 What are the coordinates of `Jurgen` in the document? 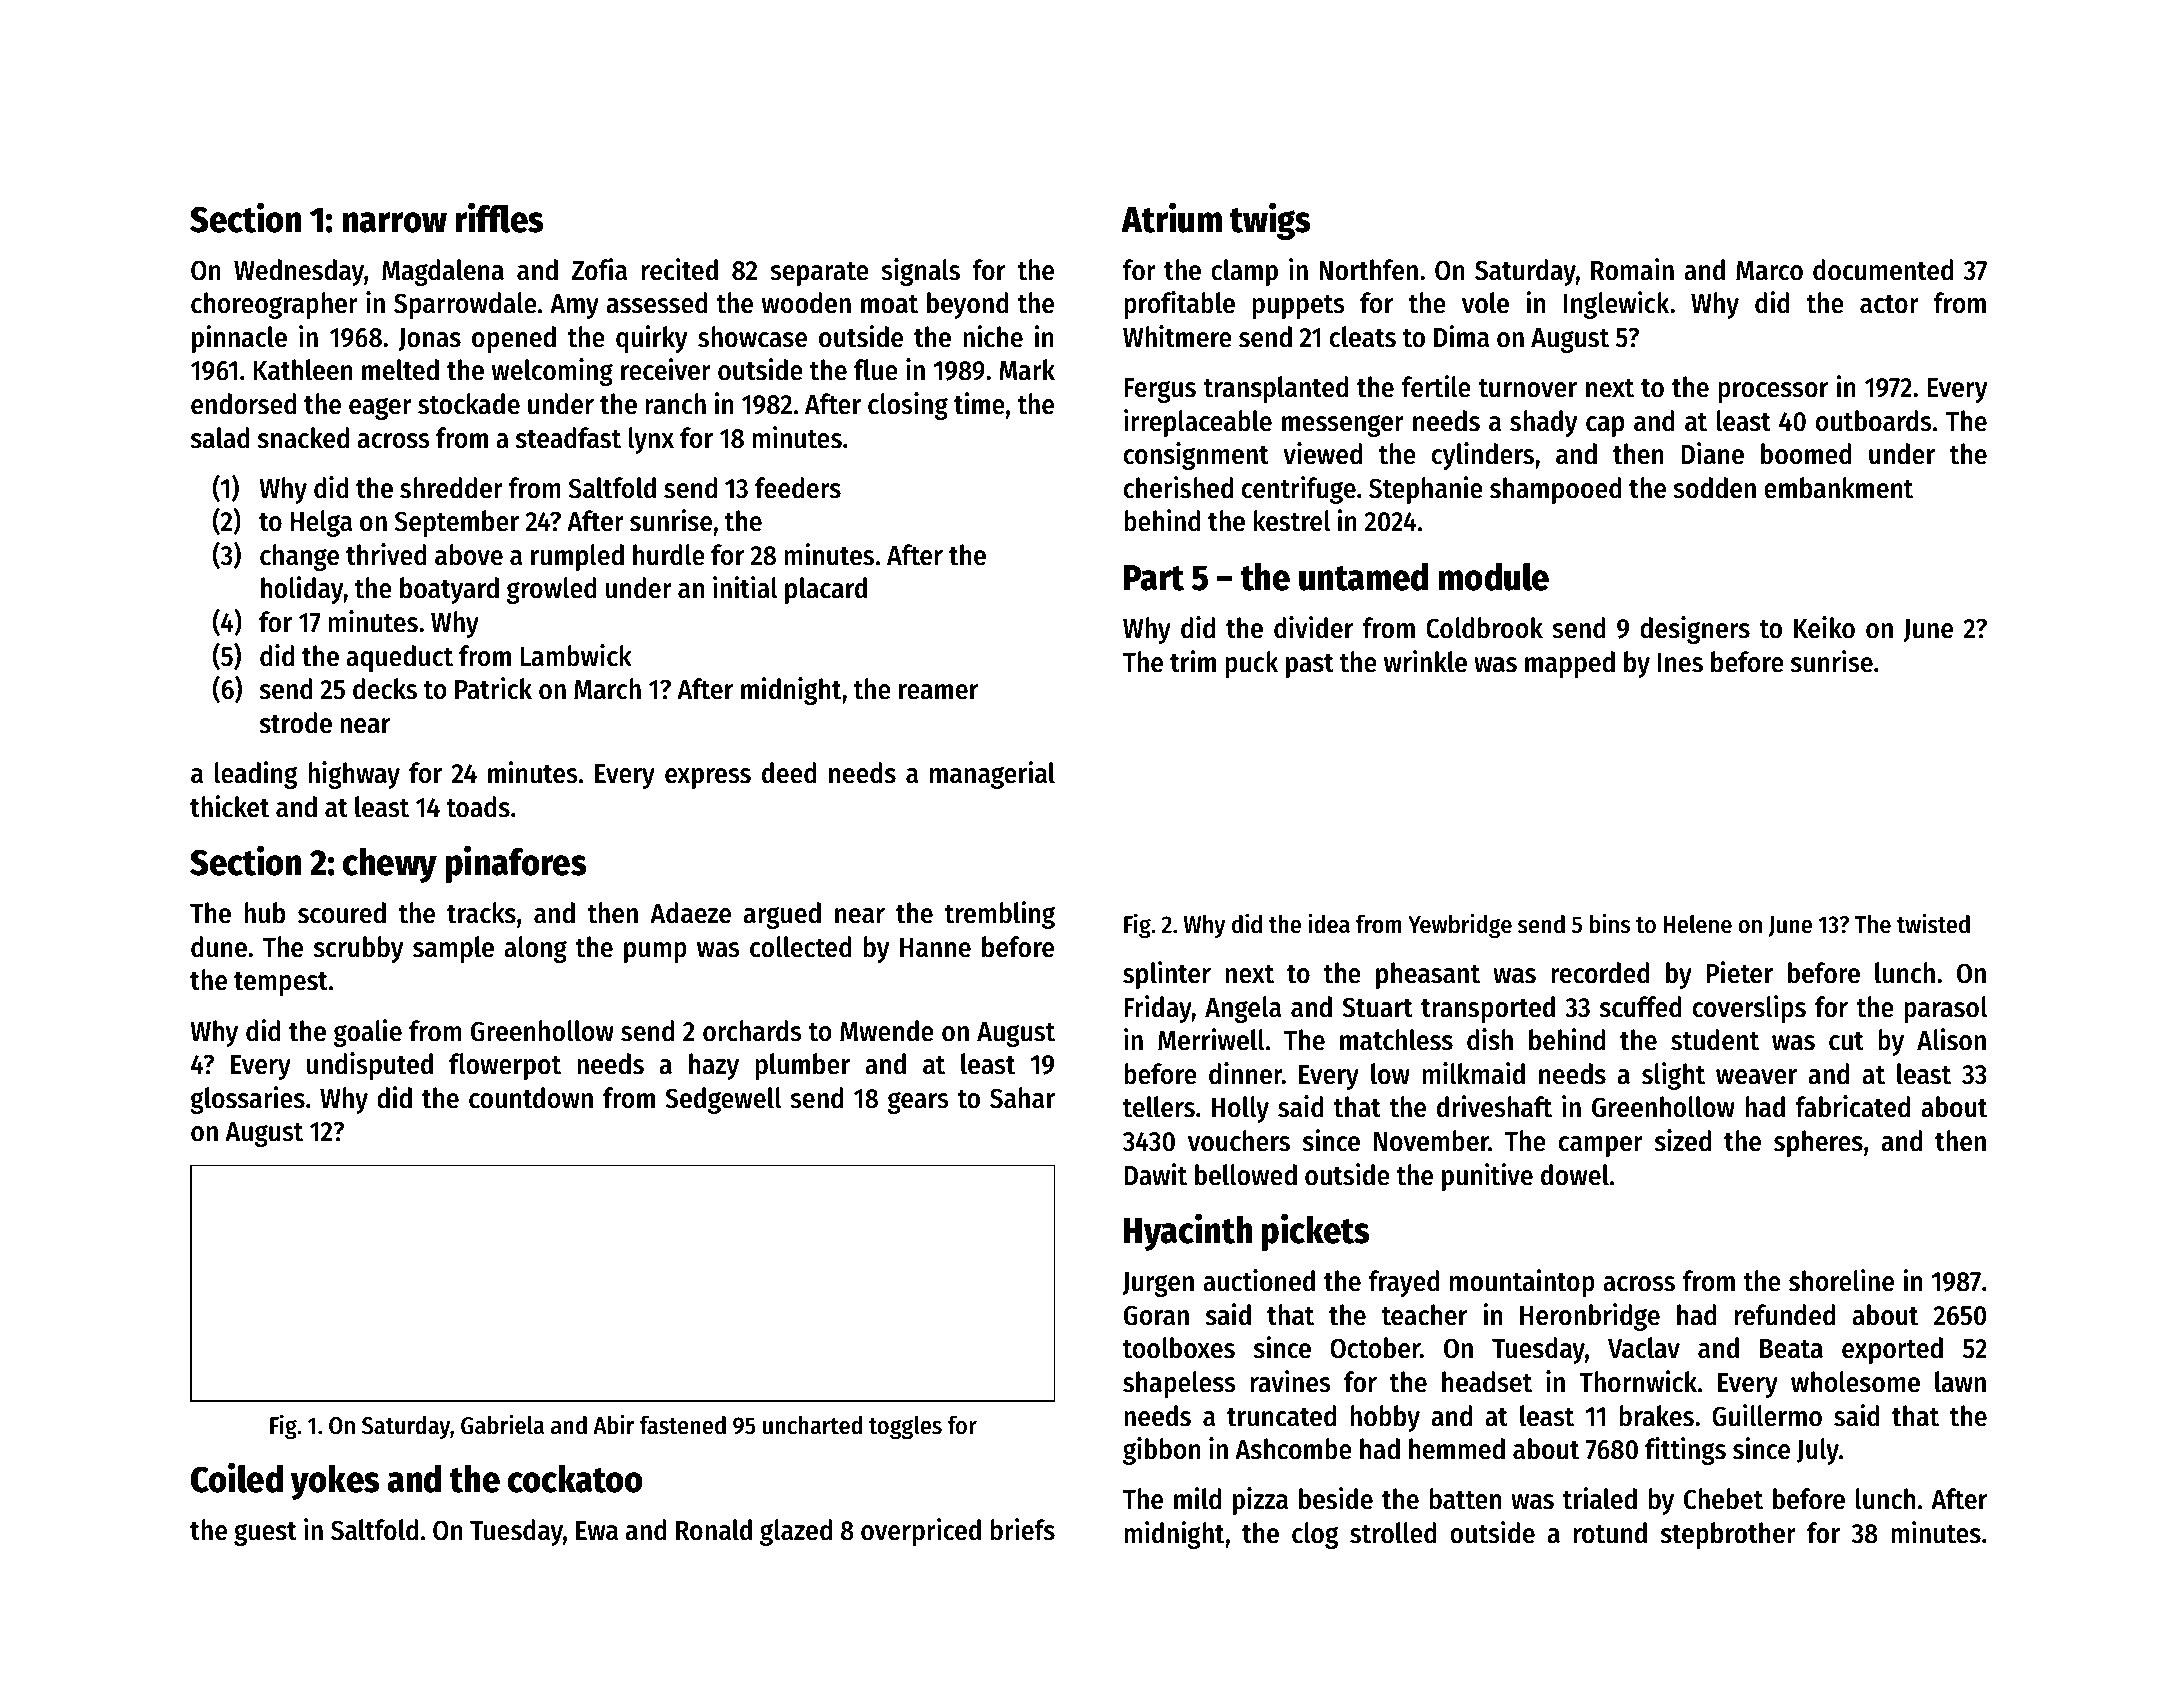 It's located at (1158, 1284).
